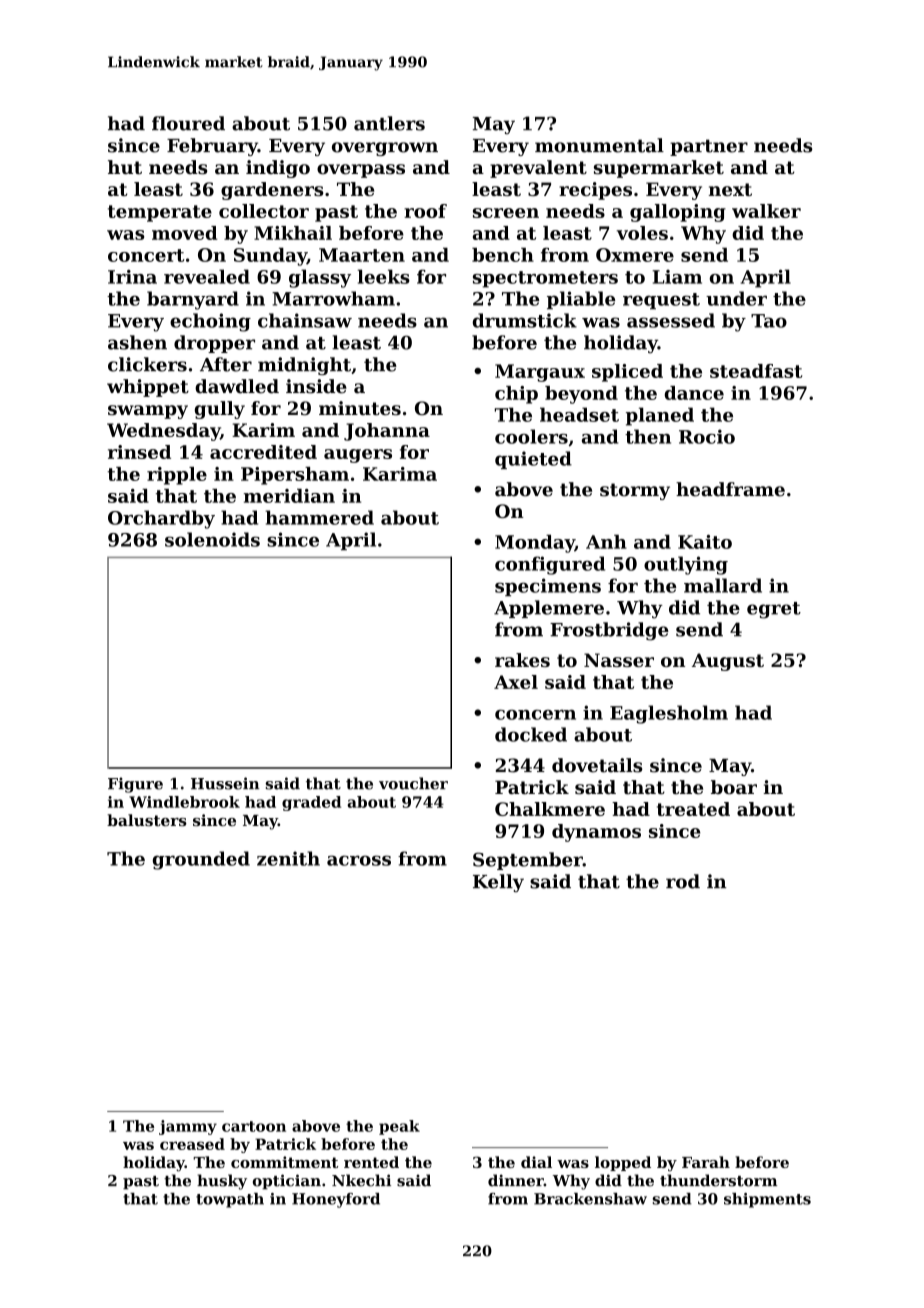  I want to click on Honeyford, so click(336, 1200).
